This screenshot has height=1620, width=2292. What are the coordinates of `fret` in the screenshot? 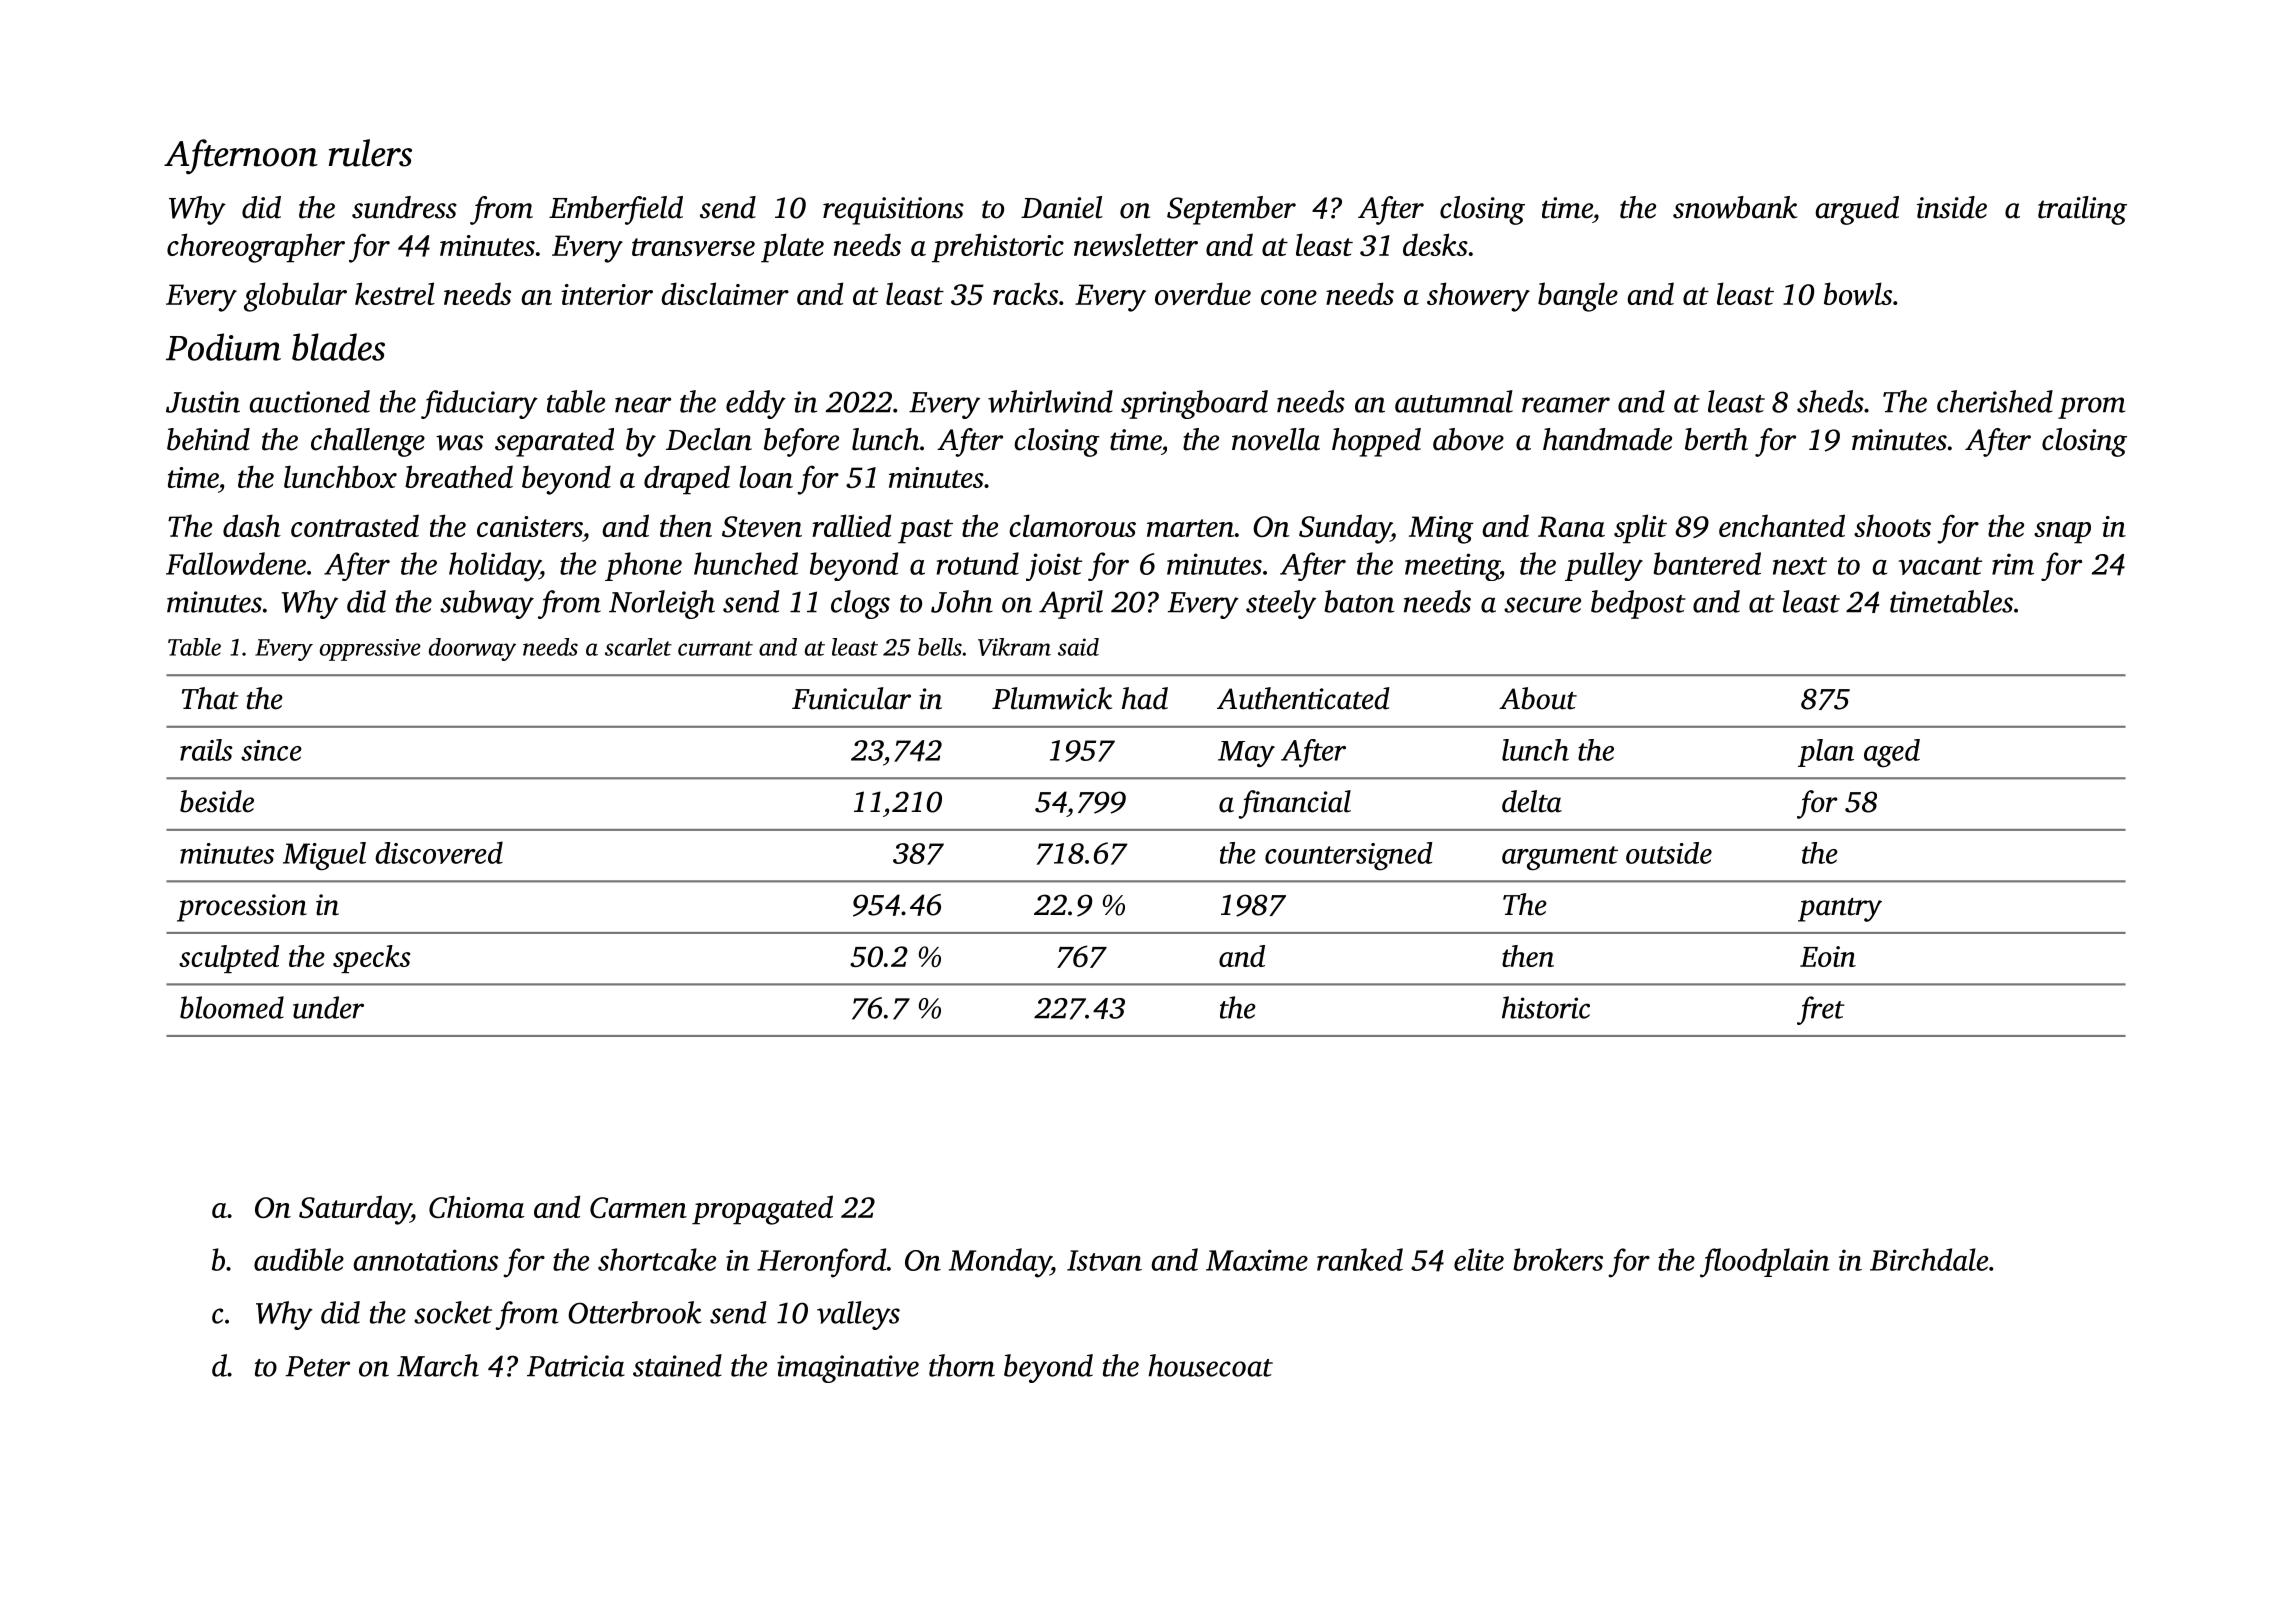 It's located at (1821, 1010).
